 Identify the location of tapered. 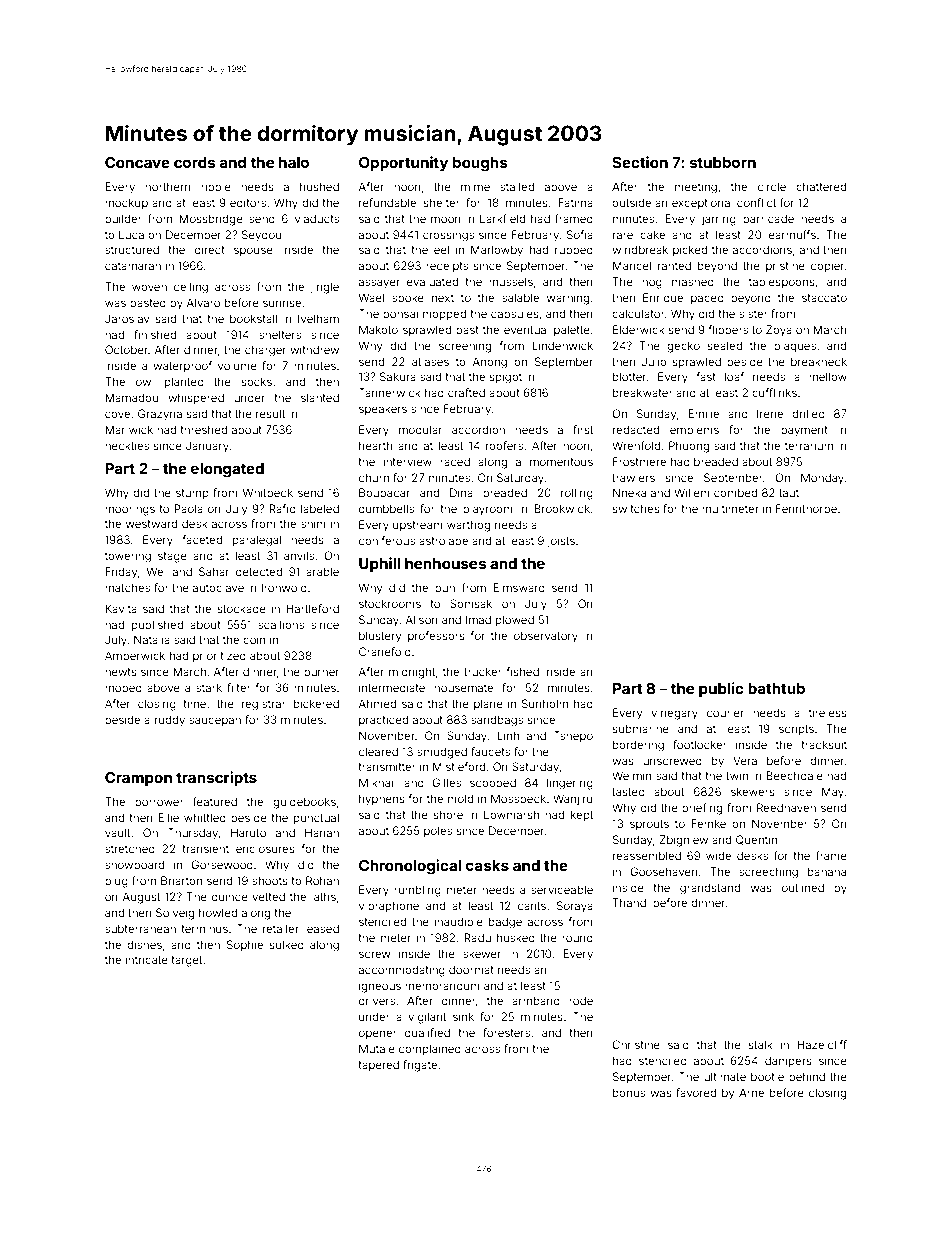
(379, 1066).
